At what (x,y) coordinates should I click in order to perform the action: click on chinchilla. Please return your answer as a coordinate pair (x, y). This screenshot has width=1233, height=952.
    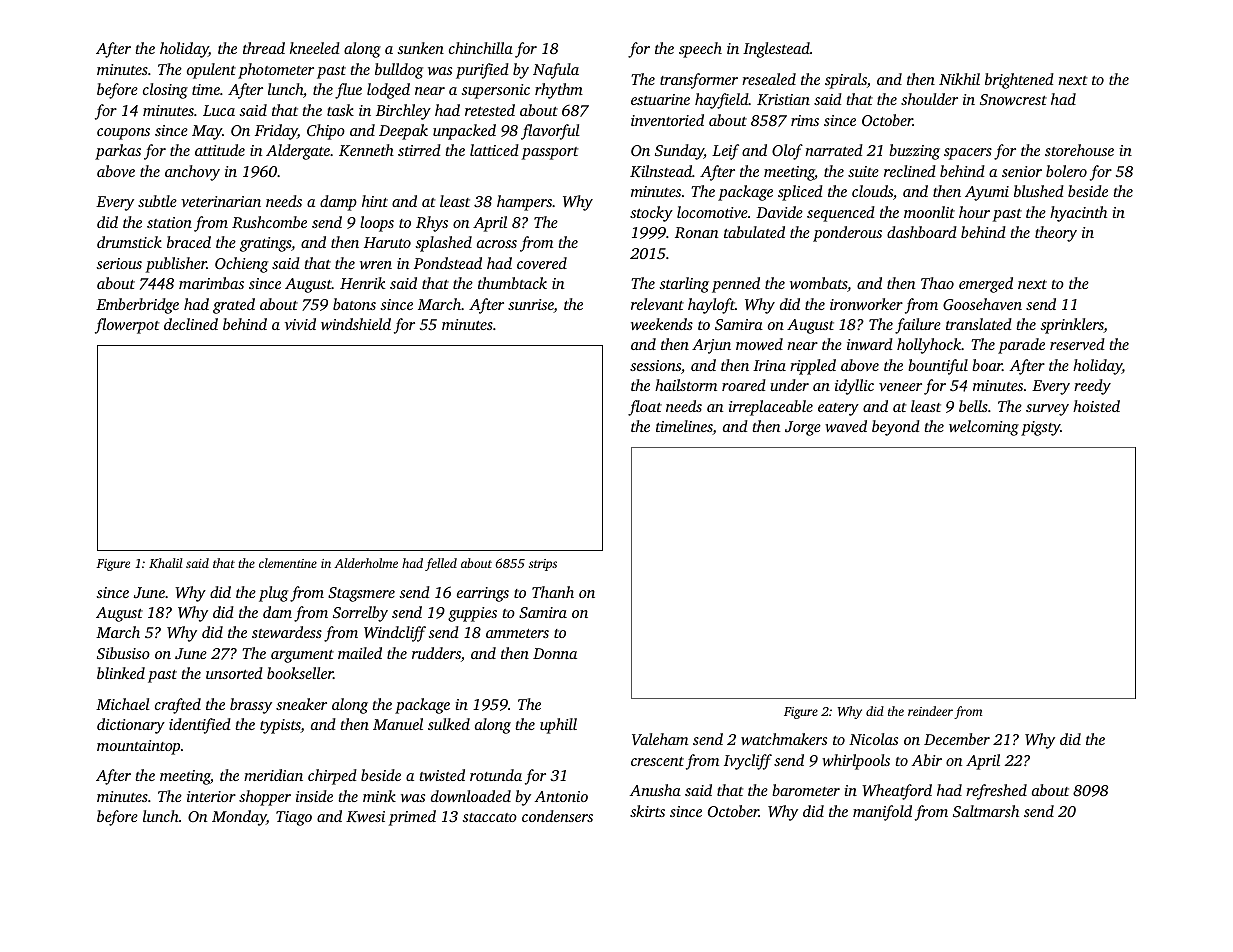
    Looking at the image, I should click on (481, 48).
